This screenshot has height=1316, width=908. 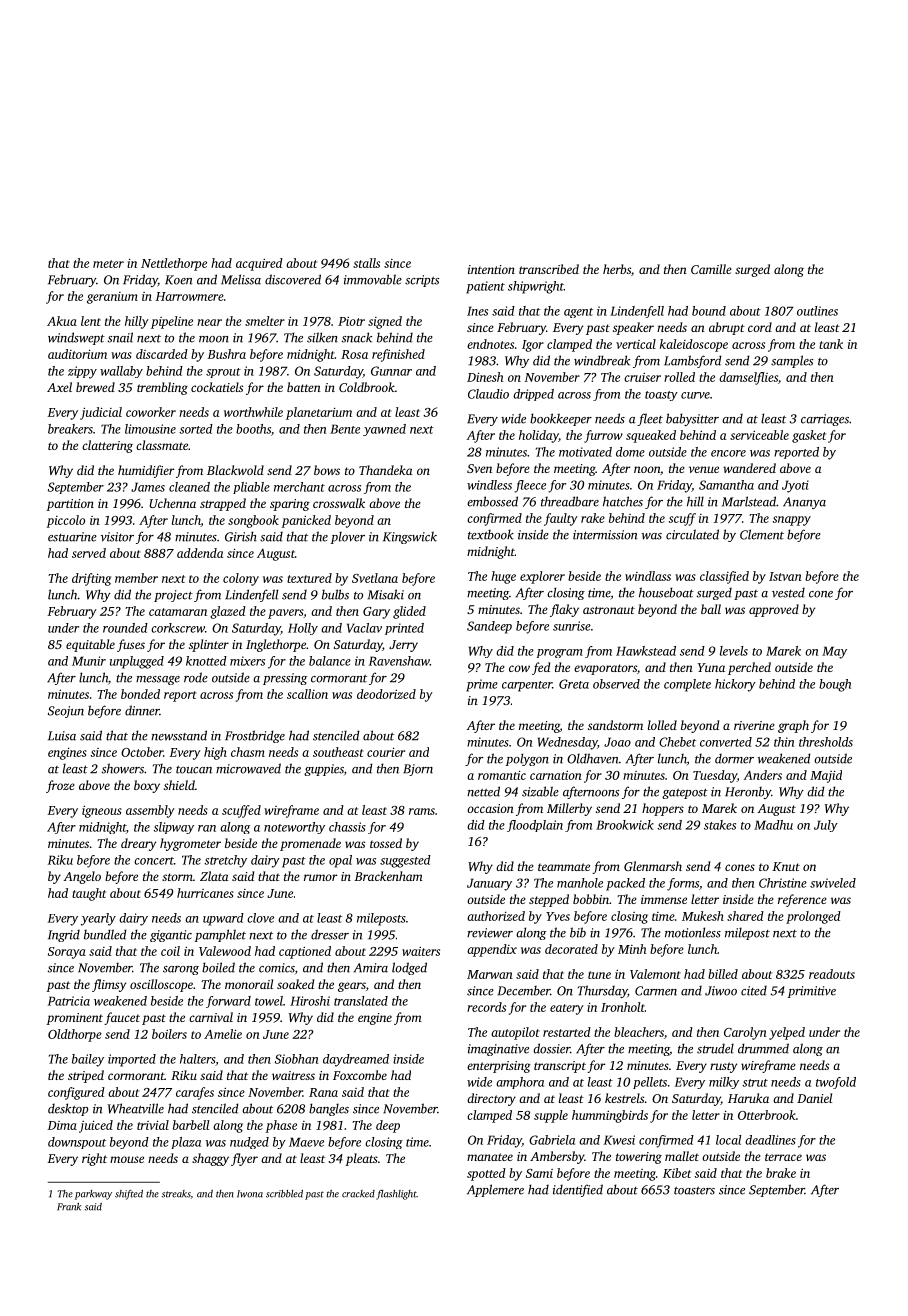 I want to click on balance, so click(x=330, y=661).
